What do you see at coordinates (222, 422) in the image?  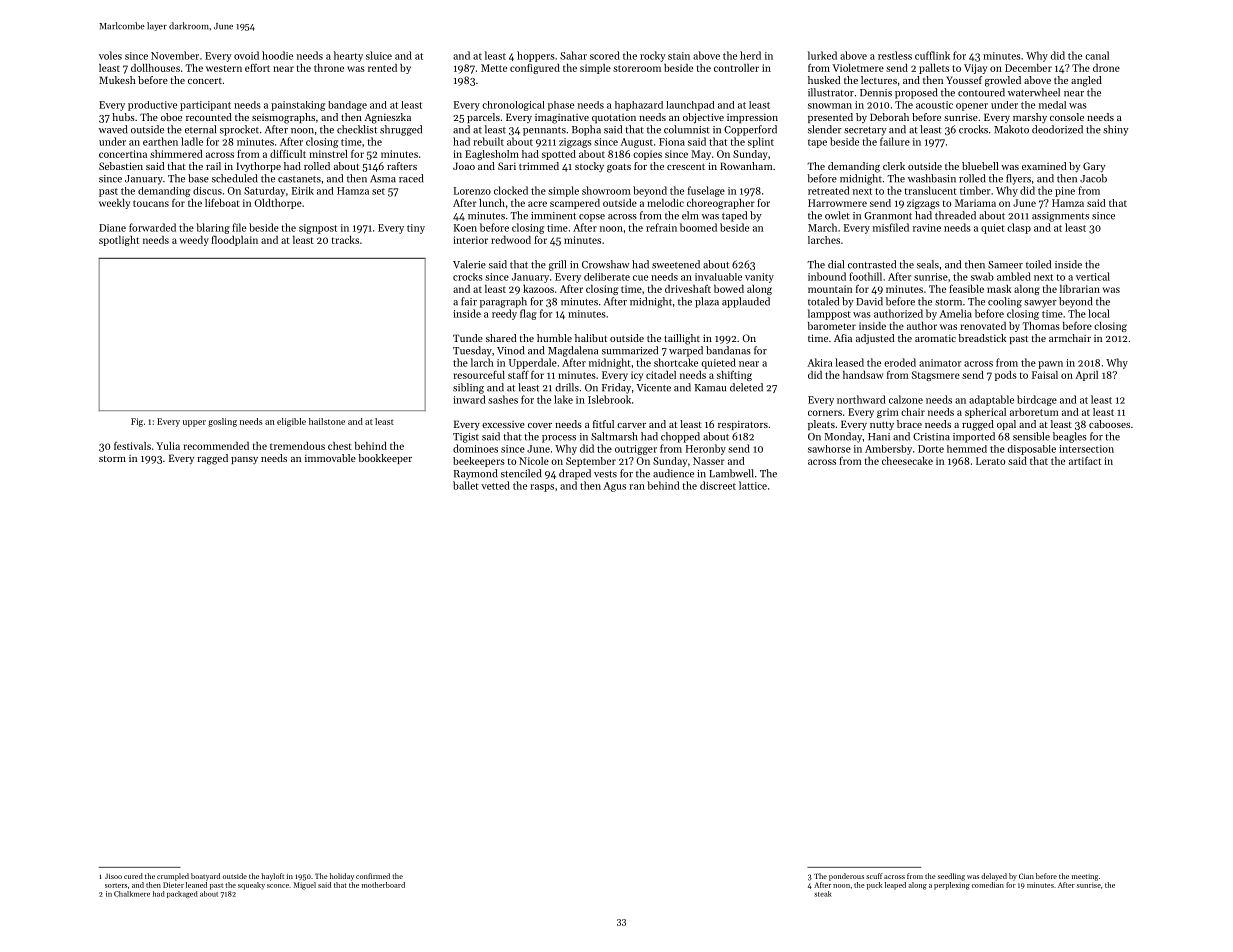 I see `gosling` at bounding box center [222, 422].
